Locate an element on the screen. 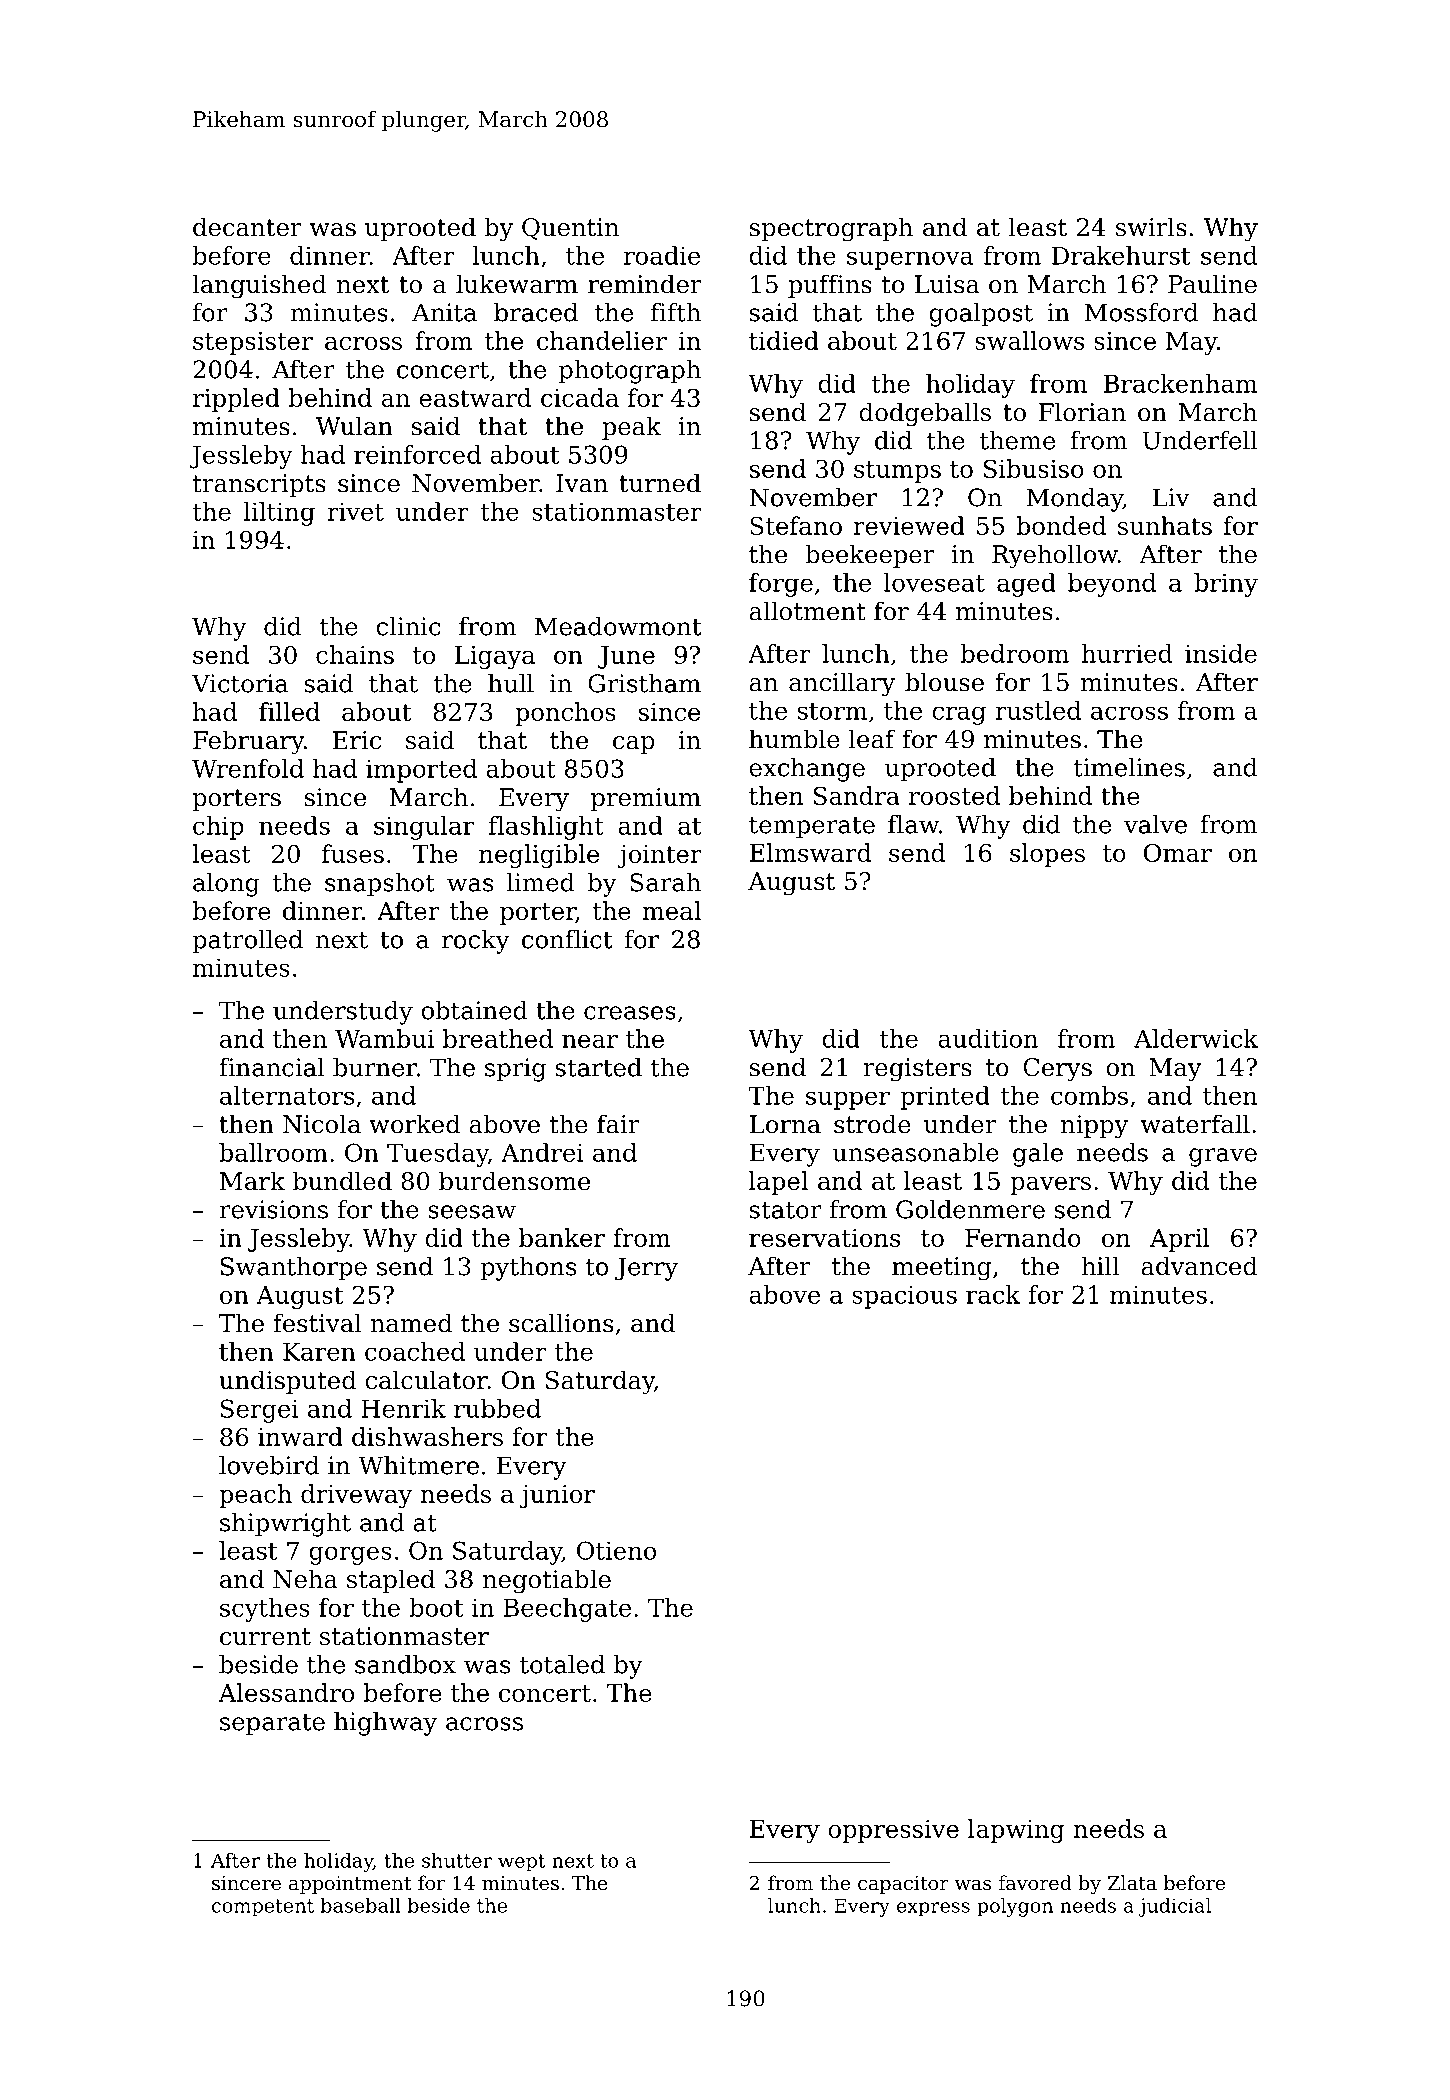  Goldenmere is located at coordinates (970, 1209).
